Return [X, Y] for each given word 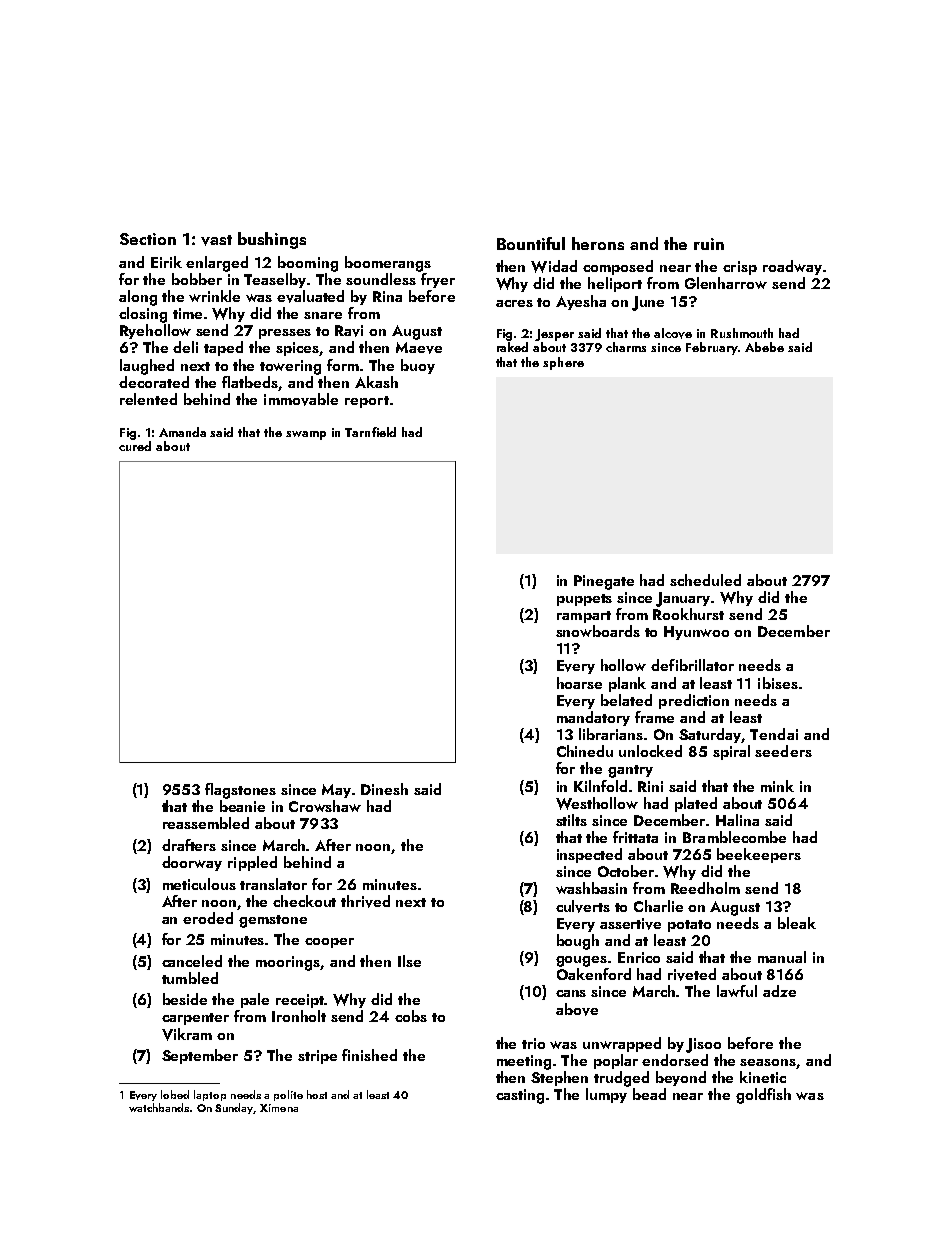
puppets [584, 600]
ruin [709, 244]
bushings [272, 240]
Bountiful [531, 243]
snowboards [598, 631]
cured [135, 446]
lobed [175, 1094]
